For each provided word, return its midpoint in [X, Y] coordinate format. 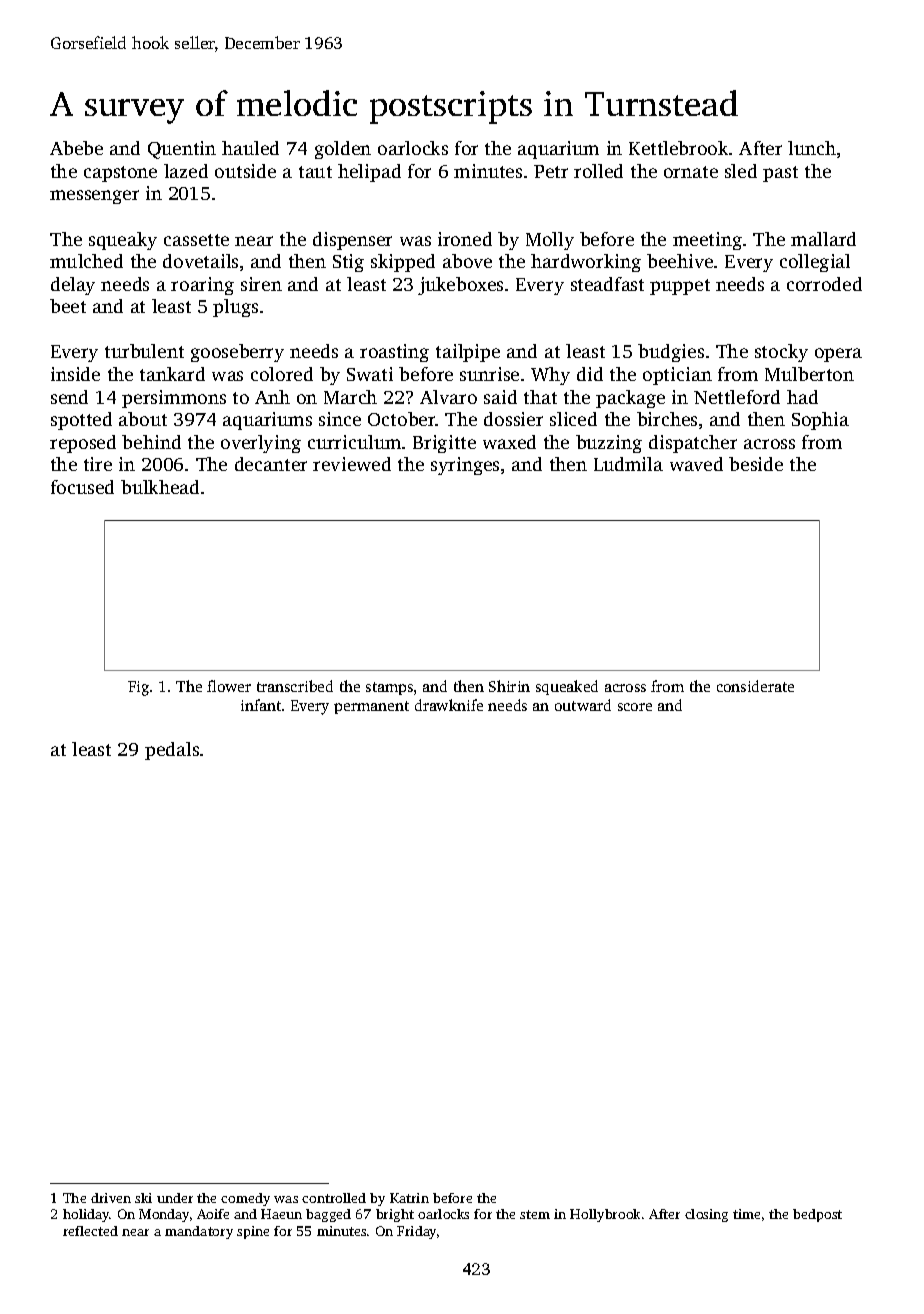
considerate [755, 686]
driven [111, 1198]
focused [82, 487]
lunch [812, 148]
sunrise [489, 374]
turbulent [144, 351]
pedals [172, 751]
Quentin [182, 150]
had [802, 397]
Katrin [409, 1198]
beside [756, 464]
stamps [389, 688]
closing [706, 1215]
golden [343, 150]
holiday [86, 1215]
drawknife [449, 705]
